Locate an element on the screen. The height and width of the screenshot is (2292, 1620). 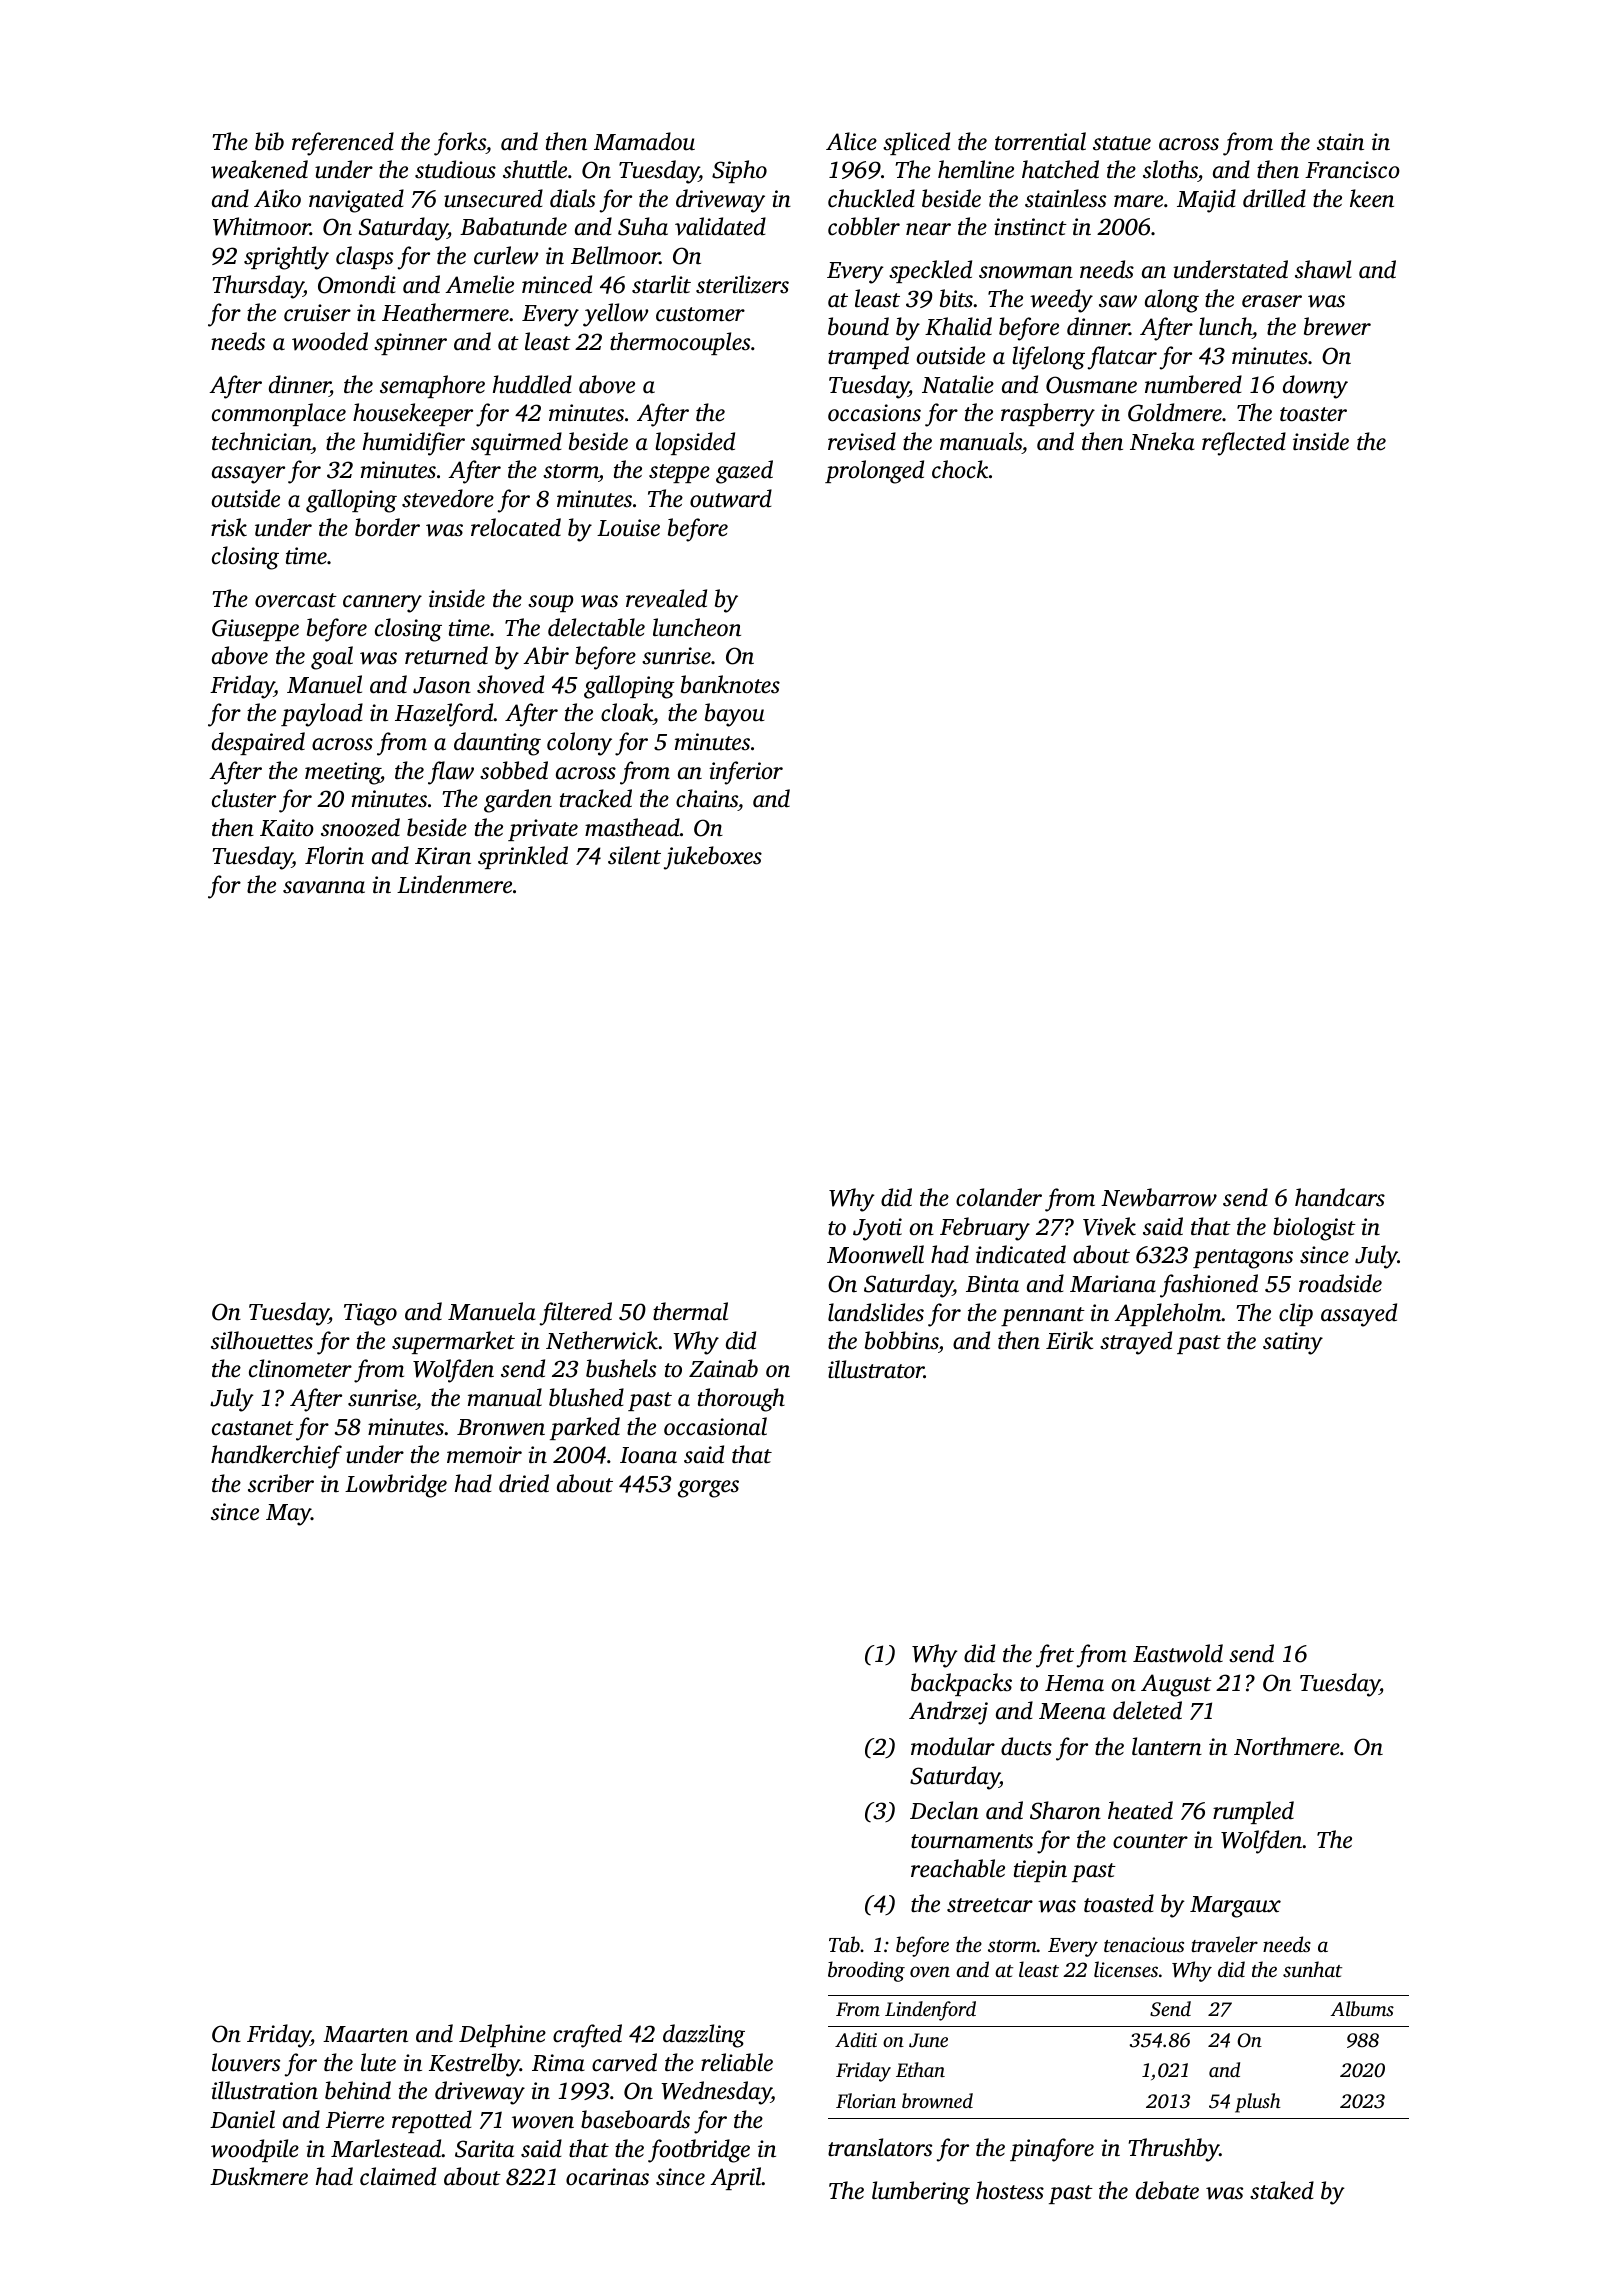
wooded is located at coordinates (330, 341).
